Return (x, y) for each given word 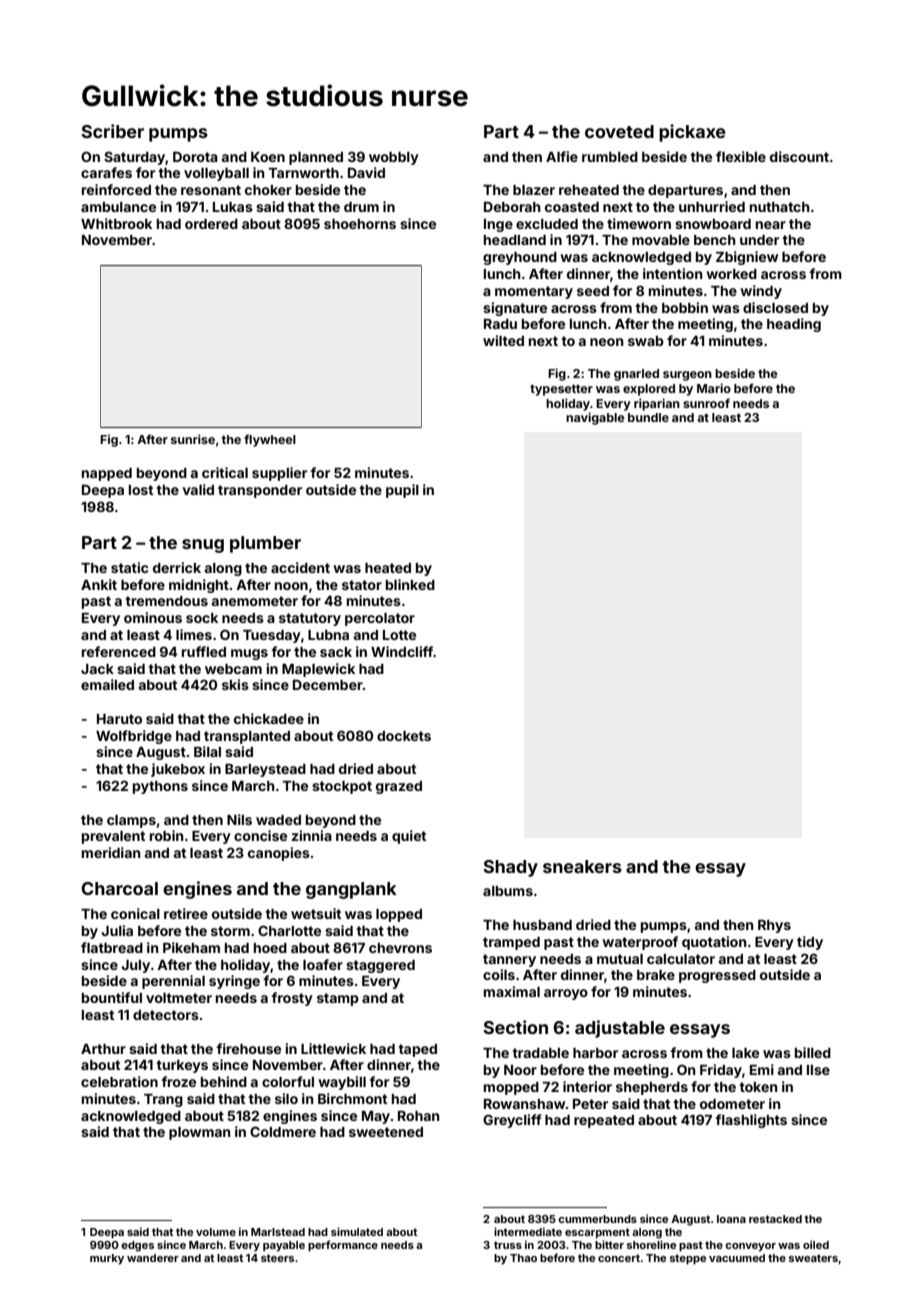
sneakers (582, 866)
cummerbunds (597, 1219)
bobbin (685, 307)
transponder (260, 491)
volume (216, 1232)
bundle (648, 417)
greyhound (520, 258)
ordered (211, 224)
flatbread (112, 947)
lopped (399, 915)
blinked (410, 584)
